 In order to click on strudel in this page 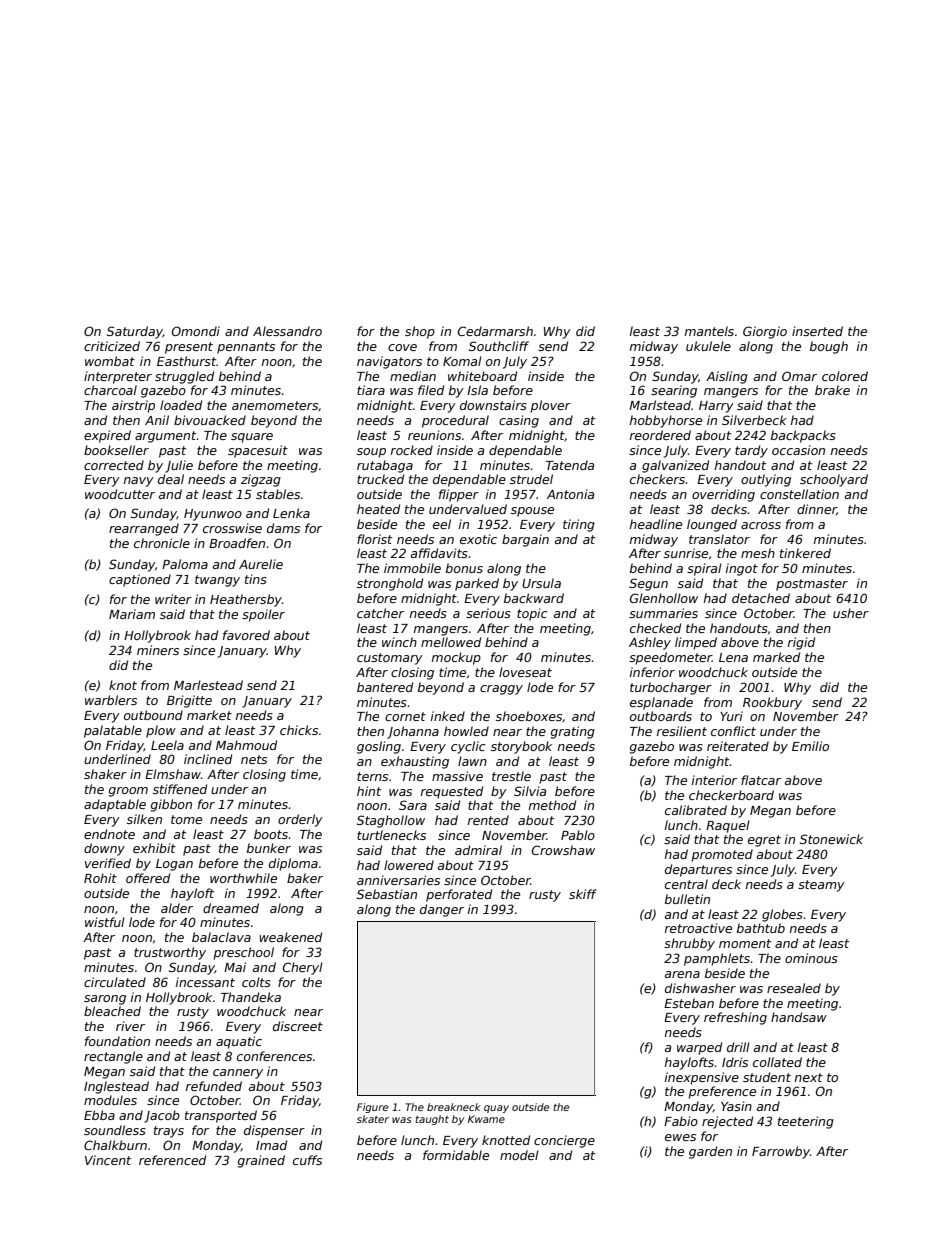, I will do `click(531, 479)`.
